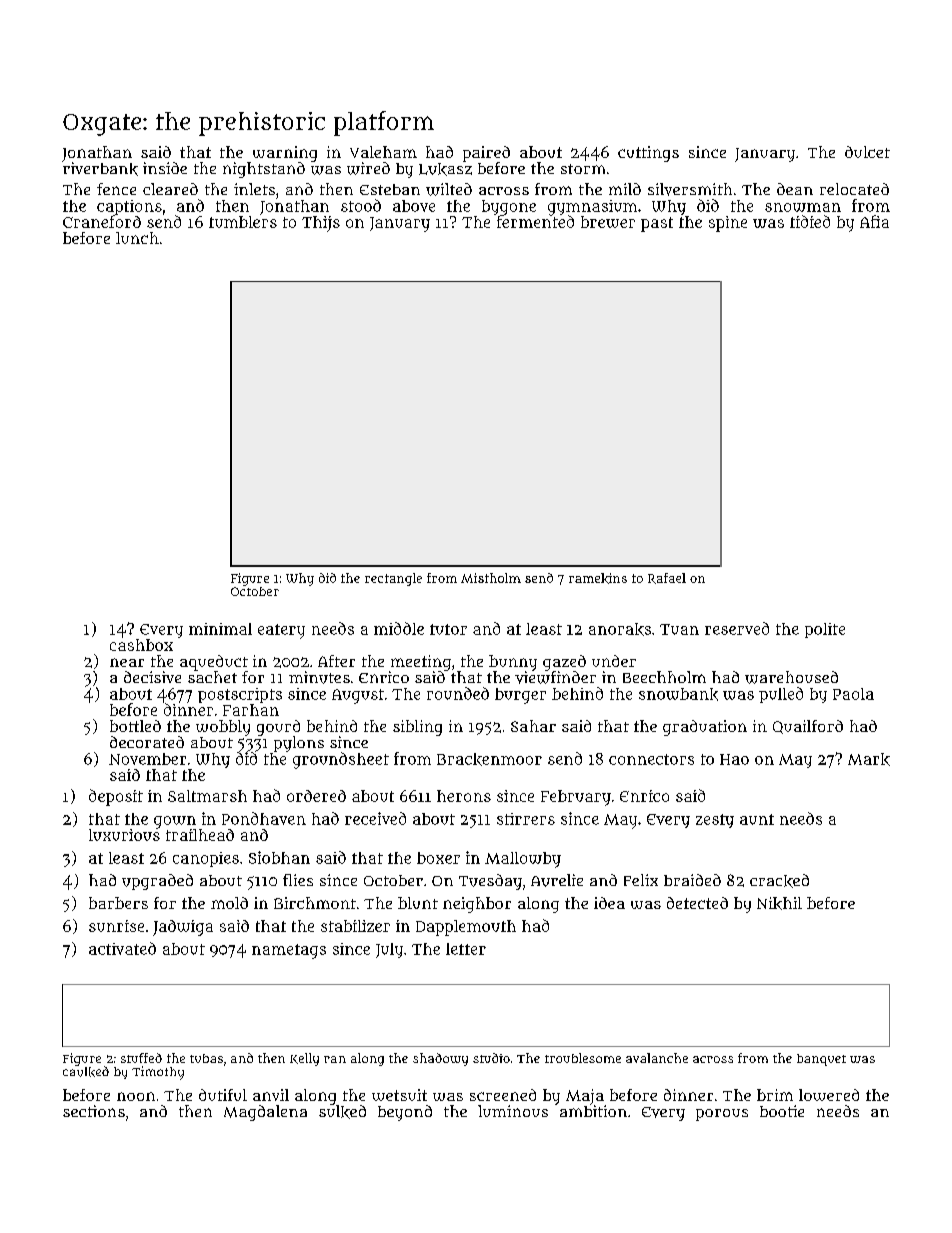 The image size is (952, 1233). Describe the element at coordinates (535, 221) in the screenshot. I see `fermented` at that location.
